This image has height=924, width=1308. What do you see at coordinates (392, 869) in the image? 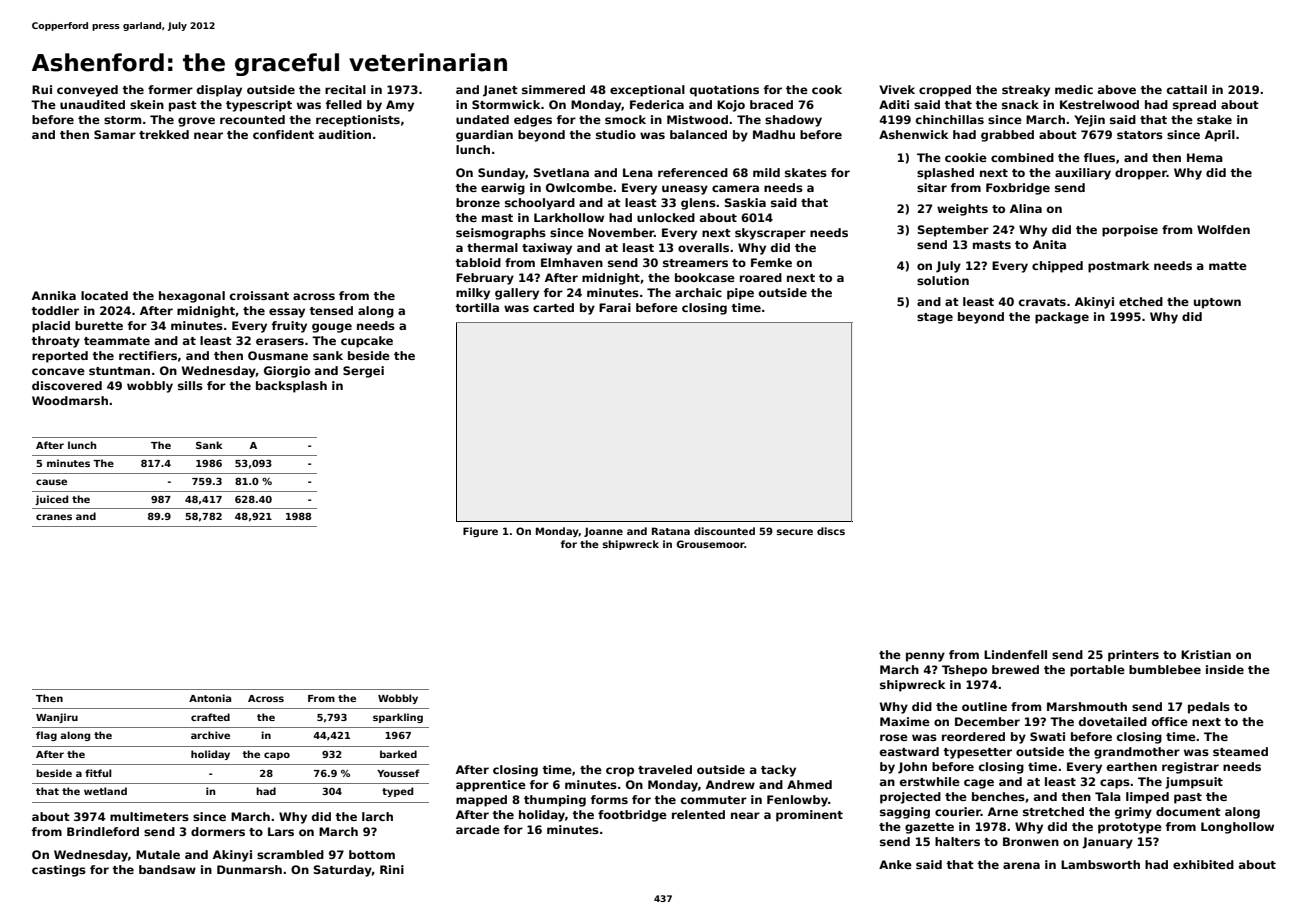
I see `Rini` at bounding box center [392, 869].
